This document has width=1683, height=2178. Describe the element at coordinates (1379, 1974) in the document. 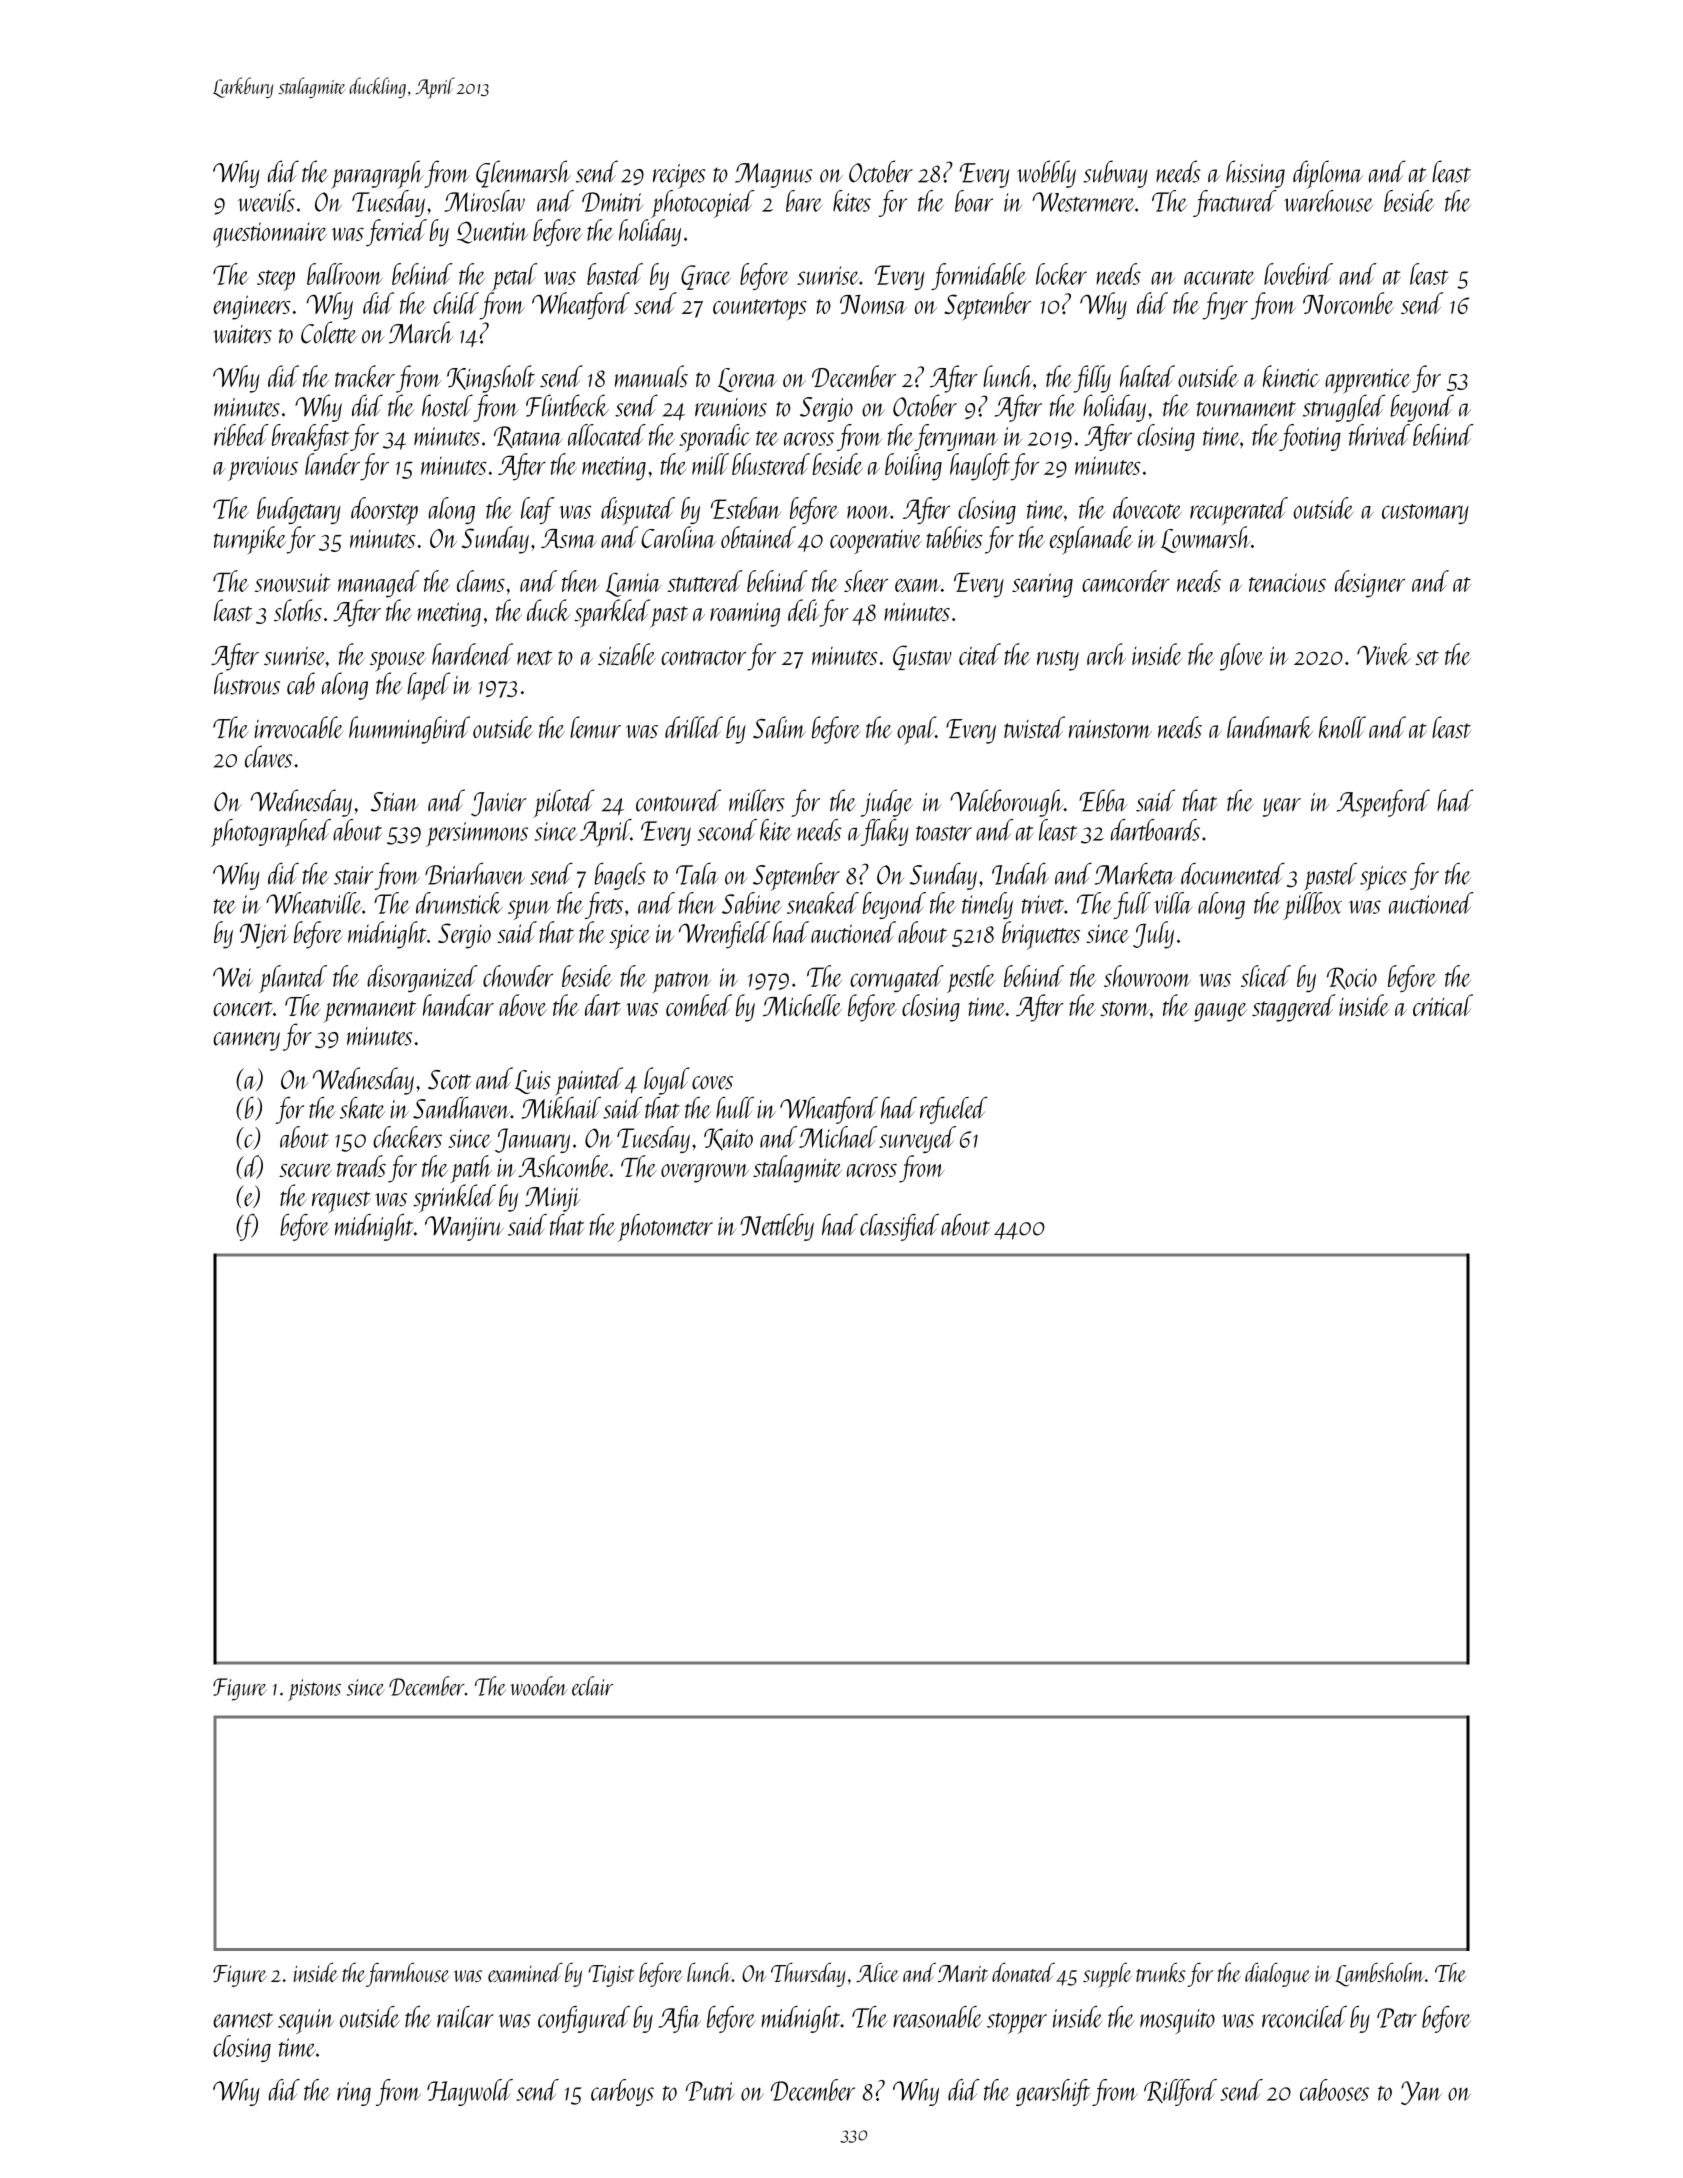

I see `Lambsholm` at that location.
